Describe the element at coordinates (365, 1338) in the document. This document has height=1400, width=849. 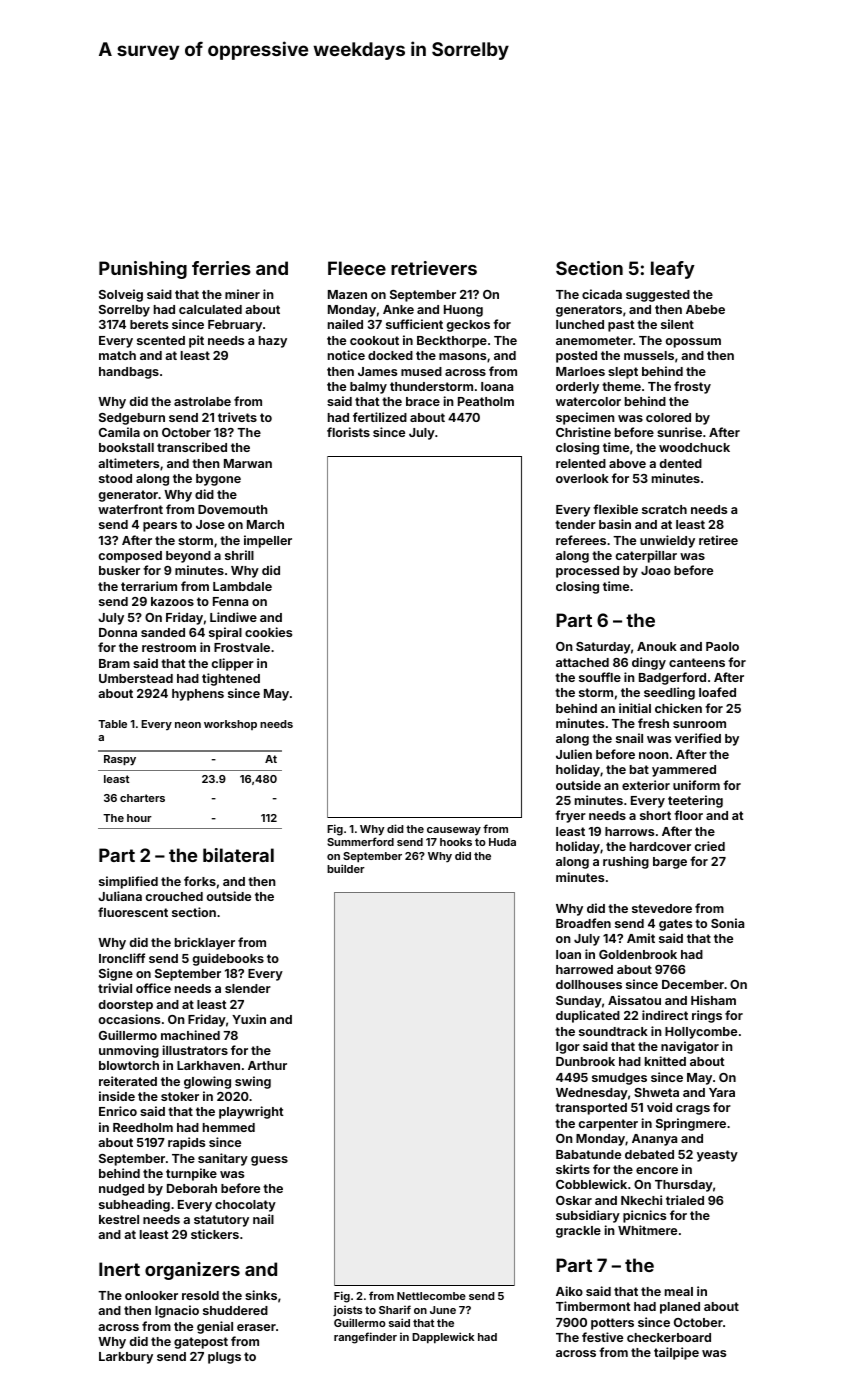
I see `rangefinder` at that location.
